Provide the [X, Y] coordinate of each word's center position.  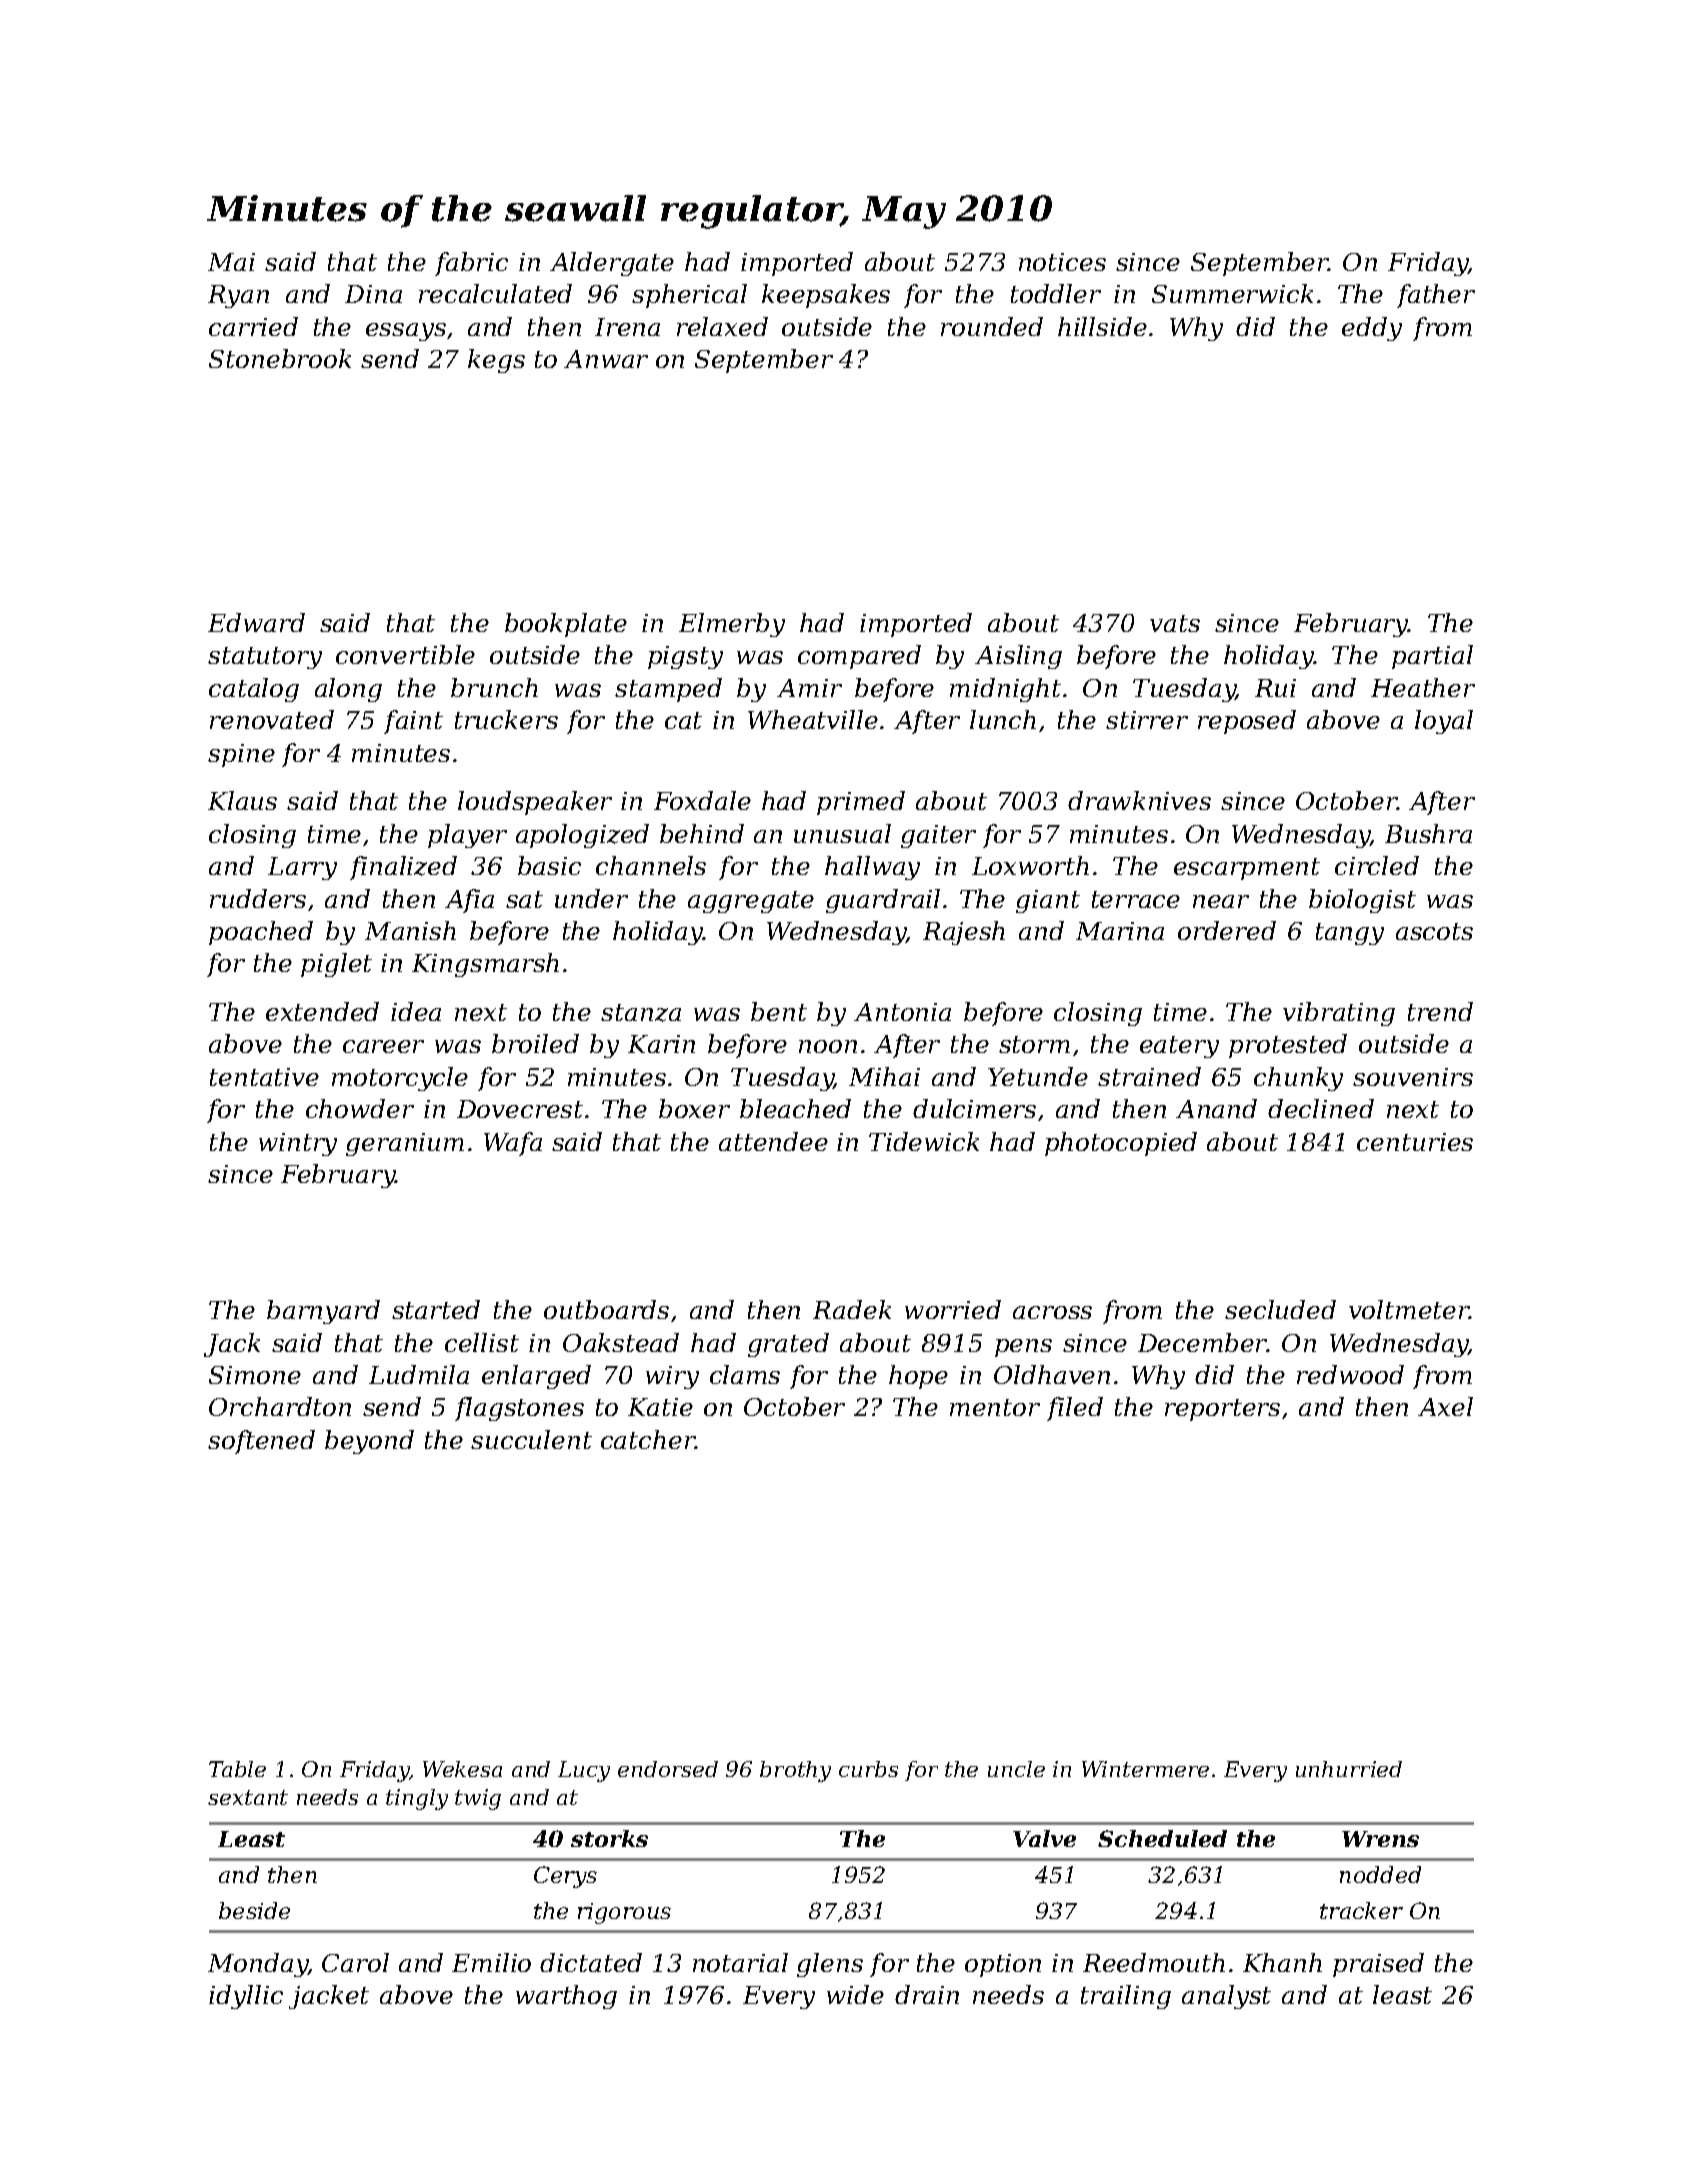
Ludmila [419, 1374]
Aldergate [612, 264]
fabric [471, 264]
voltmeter [1409, 1309]
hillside [1102, 326]
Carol [355, 1962]
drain [927, 1994]
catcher [648, 1439]
